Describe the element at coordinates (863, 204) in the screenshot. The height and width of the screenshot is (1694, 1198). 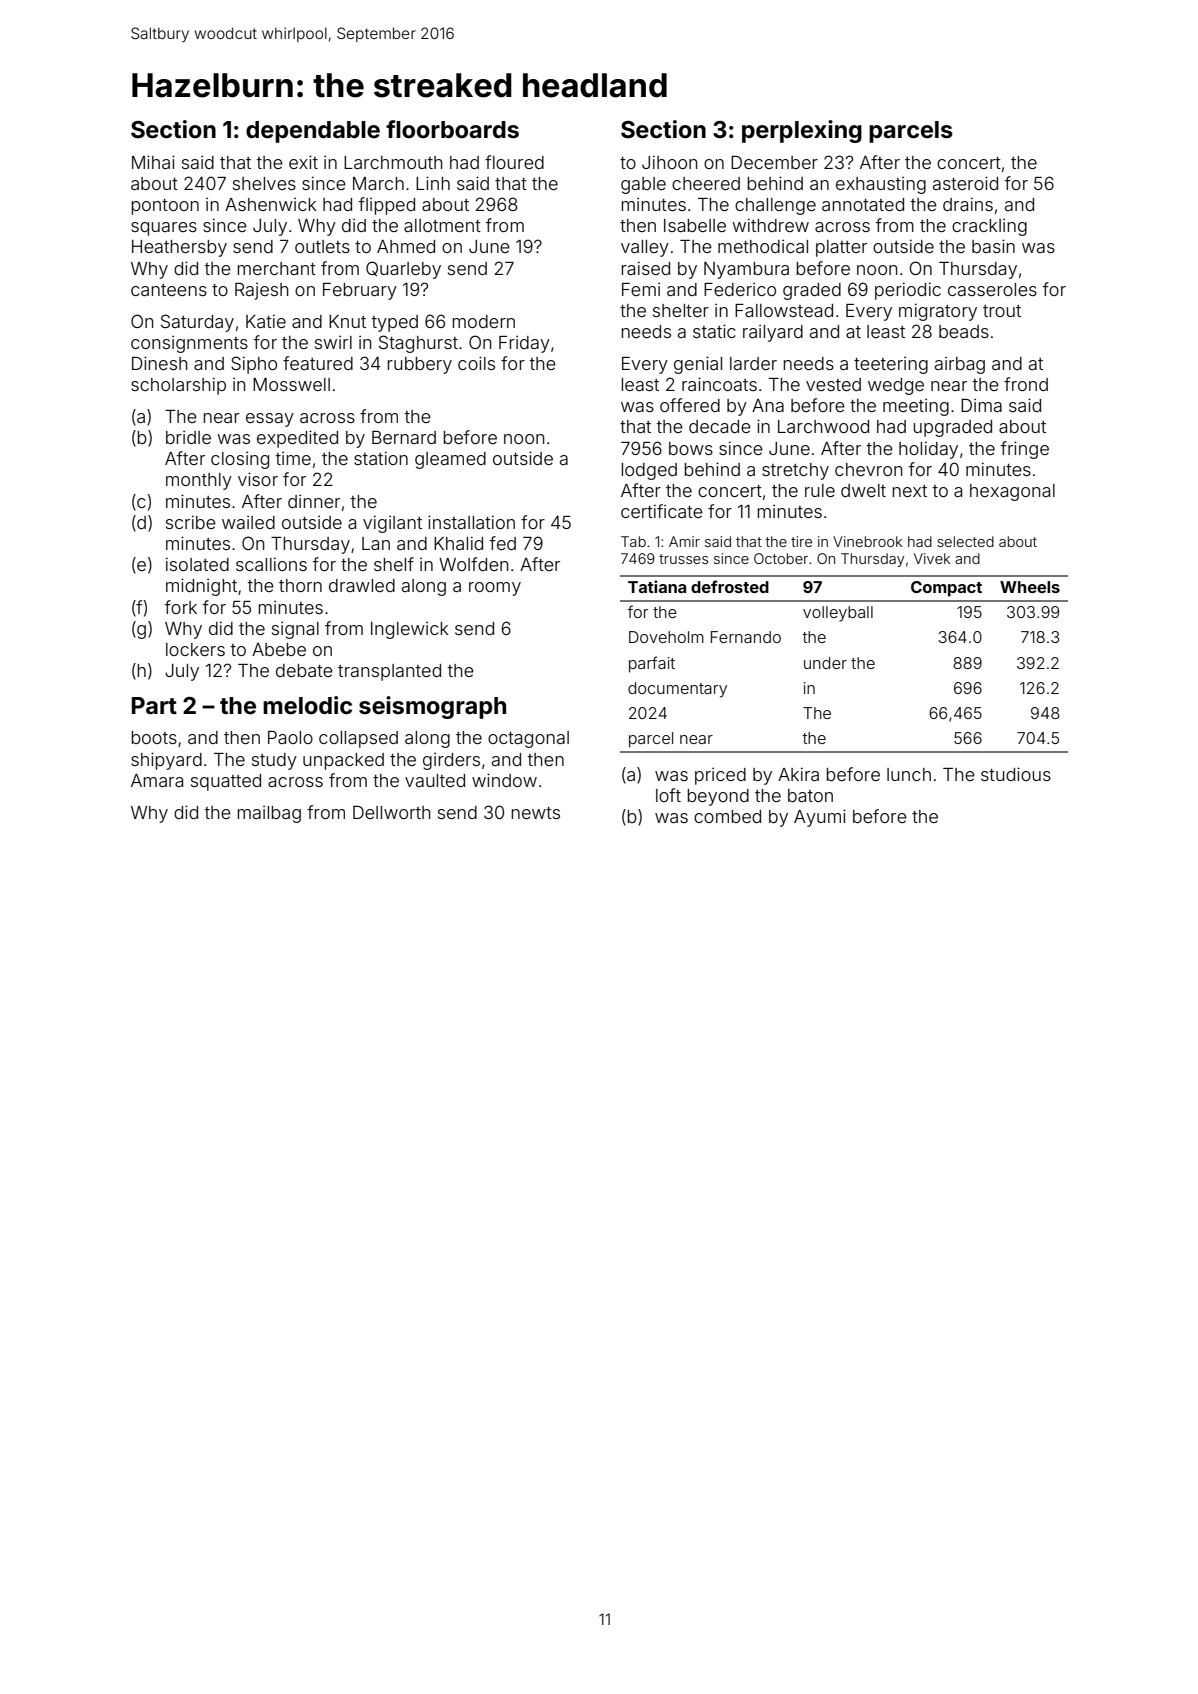
I see `annotated` at that location.
